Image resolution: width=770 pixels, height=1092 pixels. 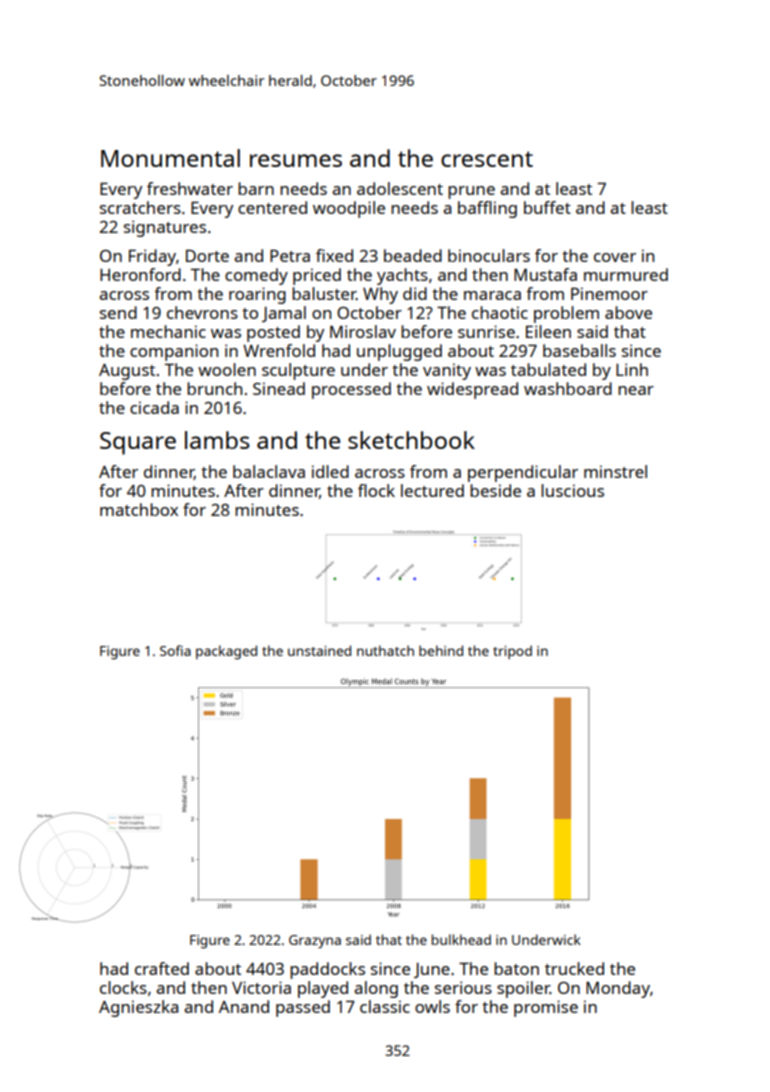 I want to click on trucked, so click(x=574, y=968).
